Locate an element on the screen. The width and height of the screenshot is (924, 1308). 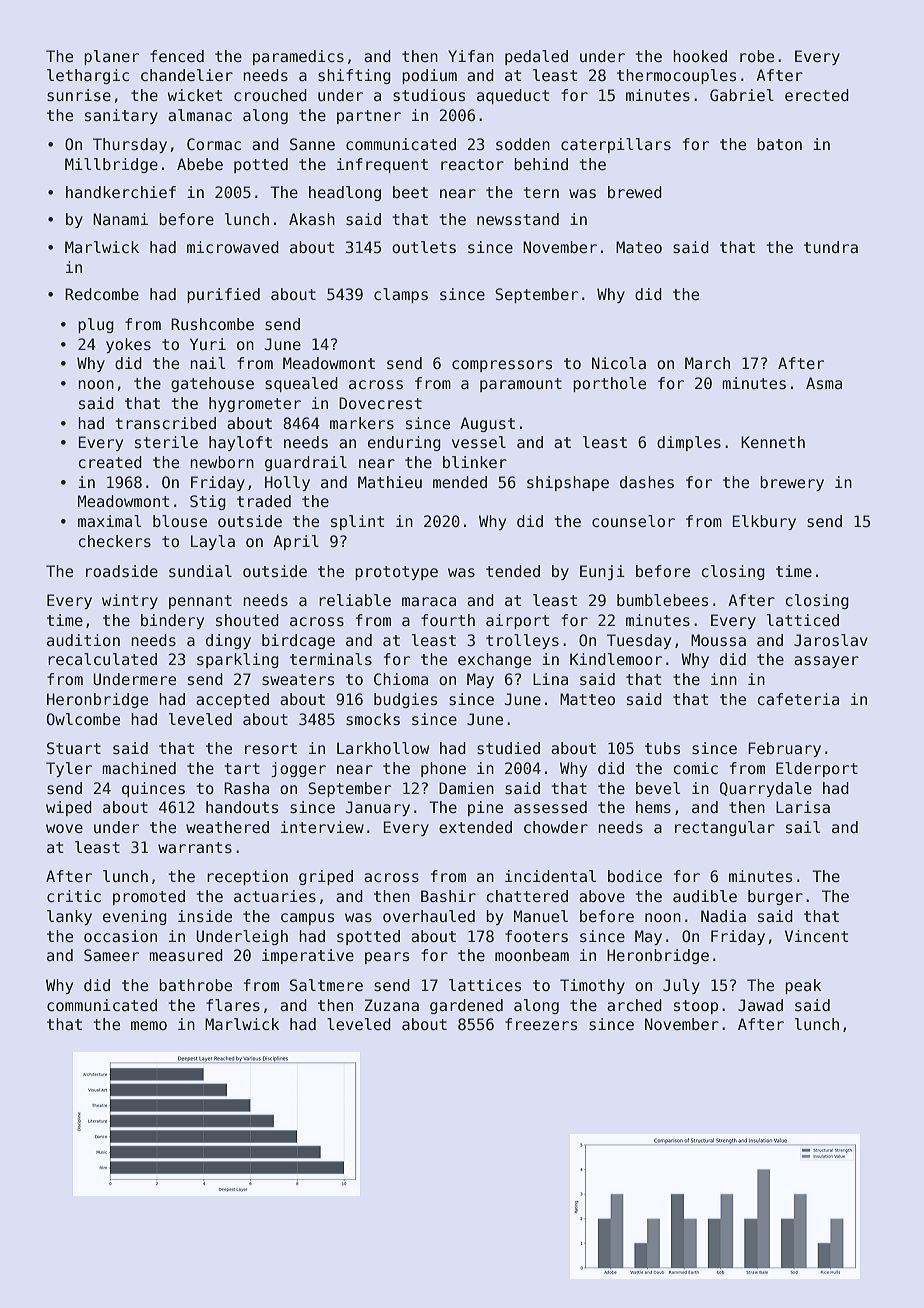
hooked is located at coordinates (700, 56).
